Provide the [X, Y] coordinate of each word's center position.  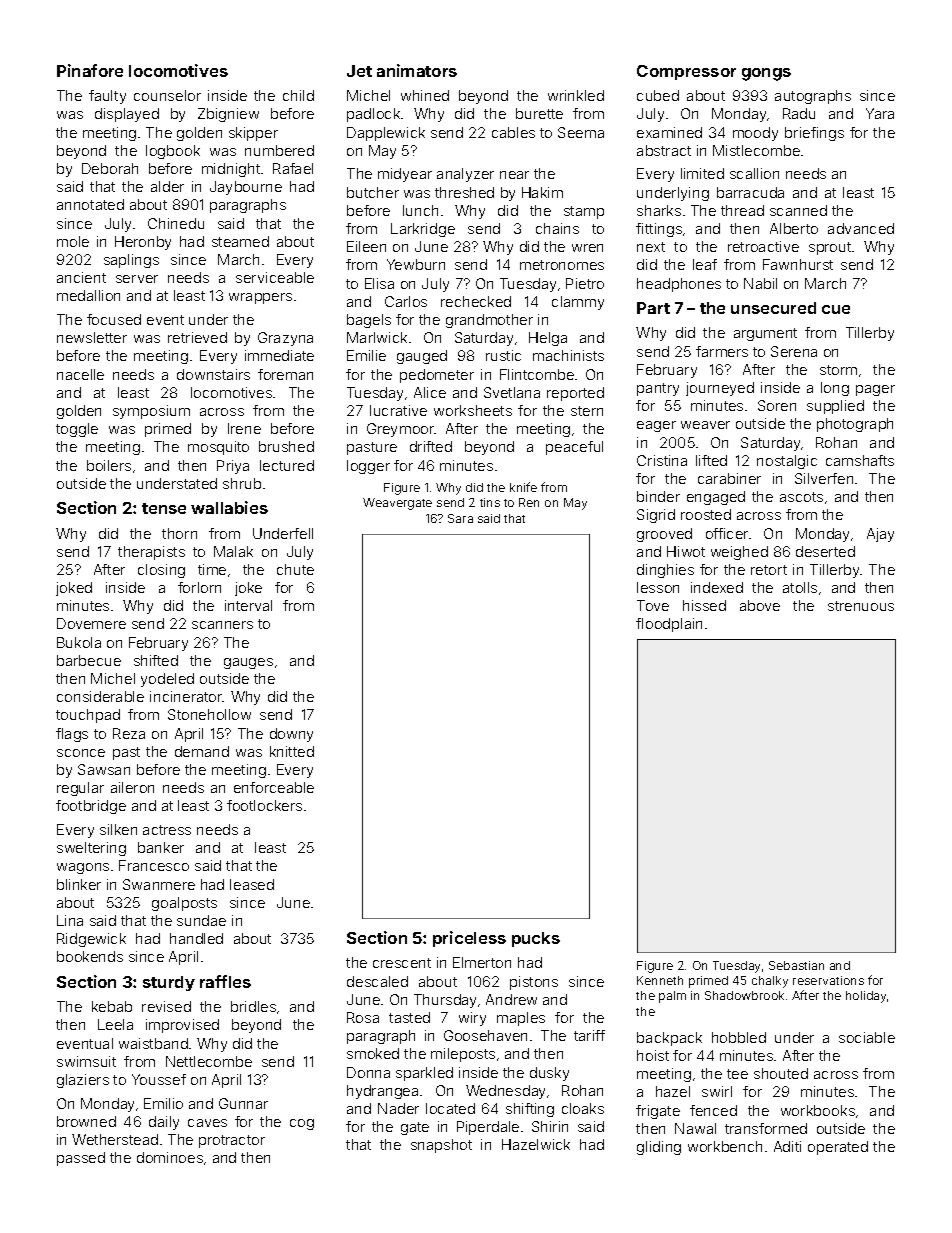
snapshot [441, 1146]
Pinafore [90, 70]
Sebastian [796, 965]
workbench [725, 1146]
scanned [798, 210]
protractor [232, 1141]
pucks [536, 939]
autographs [813, 97]
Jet [359, 71]
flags [72, 735]
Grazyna [285, 339]
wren [587, 248]
